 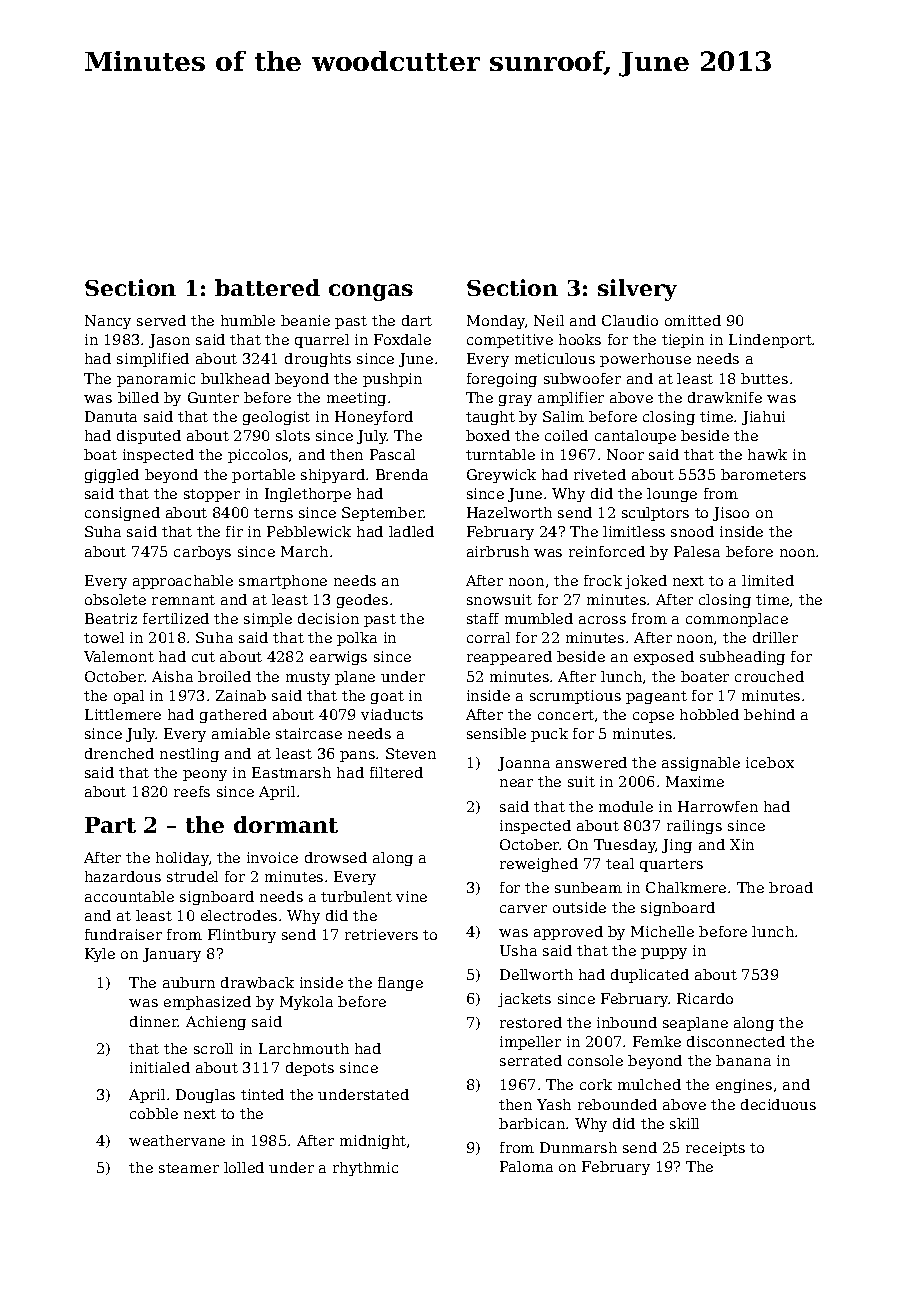 I want to click on Greywick, so click(x=501, y=476).
